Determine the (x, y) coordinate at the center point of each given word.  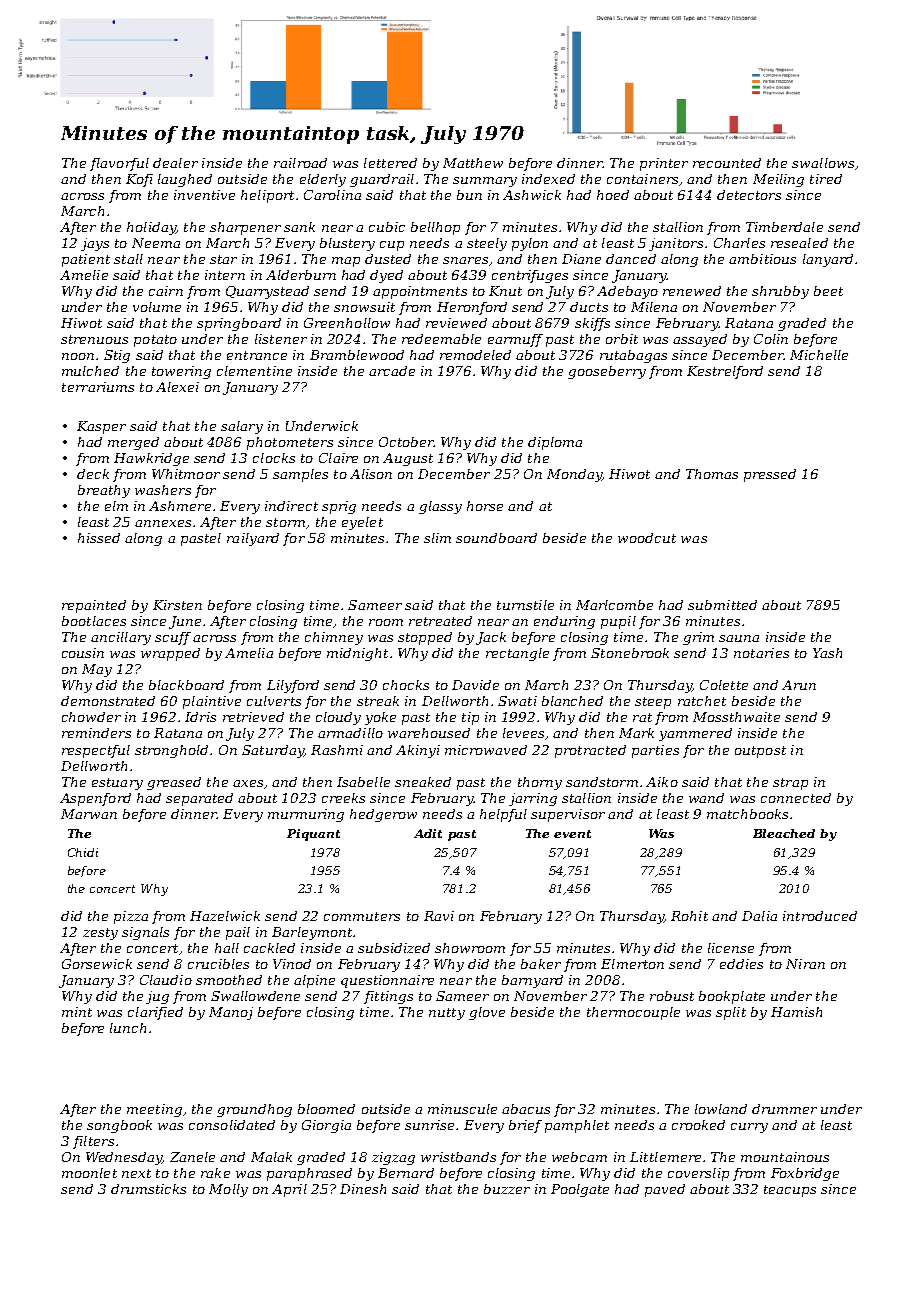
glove (487, 1013)
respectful (96, 751)
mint (77, 1012)
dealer (175, 163)
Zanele (192, 1157)
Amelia (249, 653)
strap (790, 784)
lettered (390, 163)
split (731, 1013)
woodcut (647, 538)
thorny (540, 783)
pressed (770, 475)
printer (664, 164)
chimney (334, 638)
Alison (371, 474)
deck (93, 474)
